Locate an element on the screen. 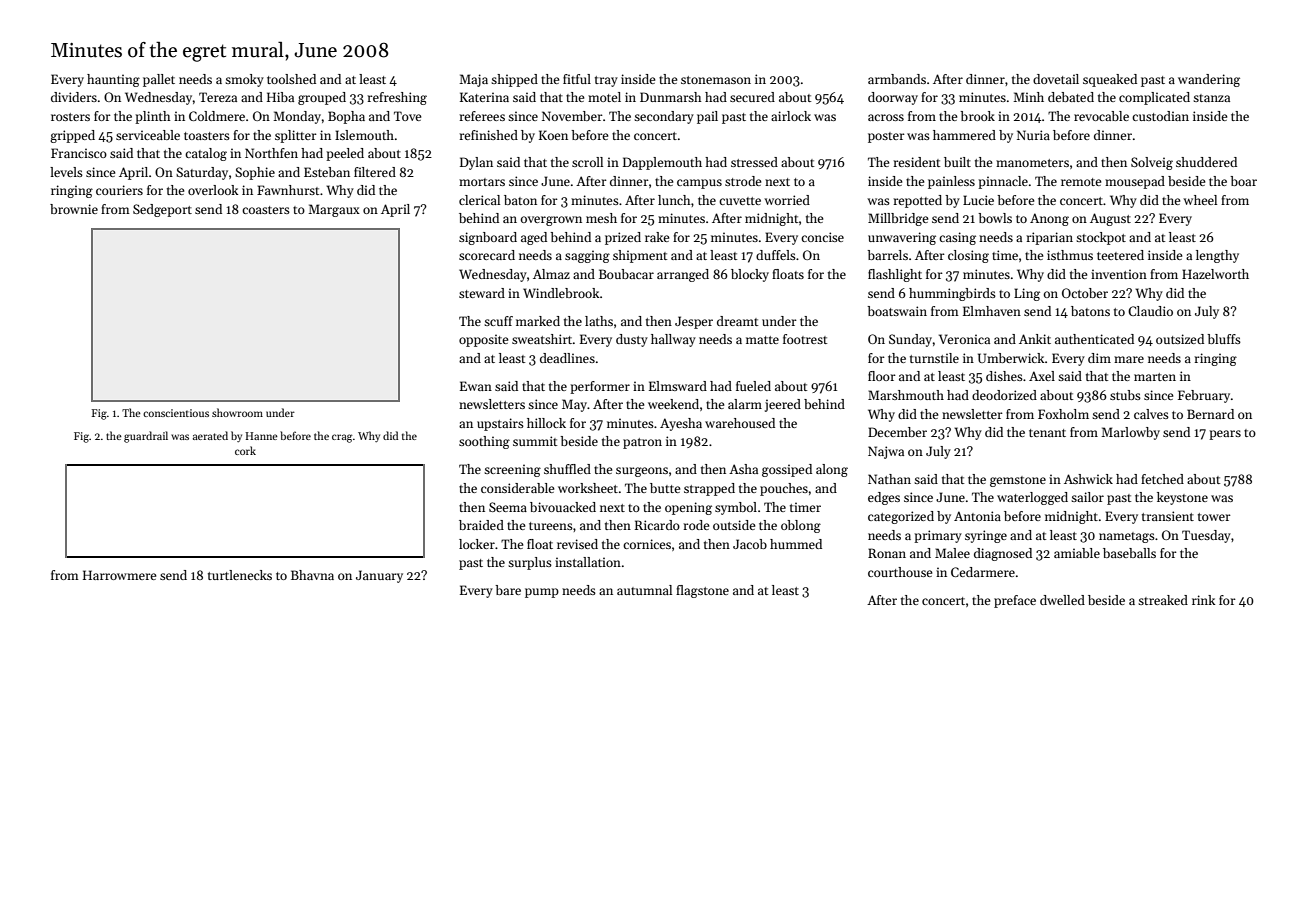 Image resolution: width=1308 pixels, height=924 pixels. pump is located at coordinates (542, 593).
